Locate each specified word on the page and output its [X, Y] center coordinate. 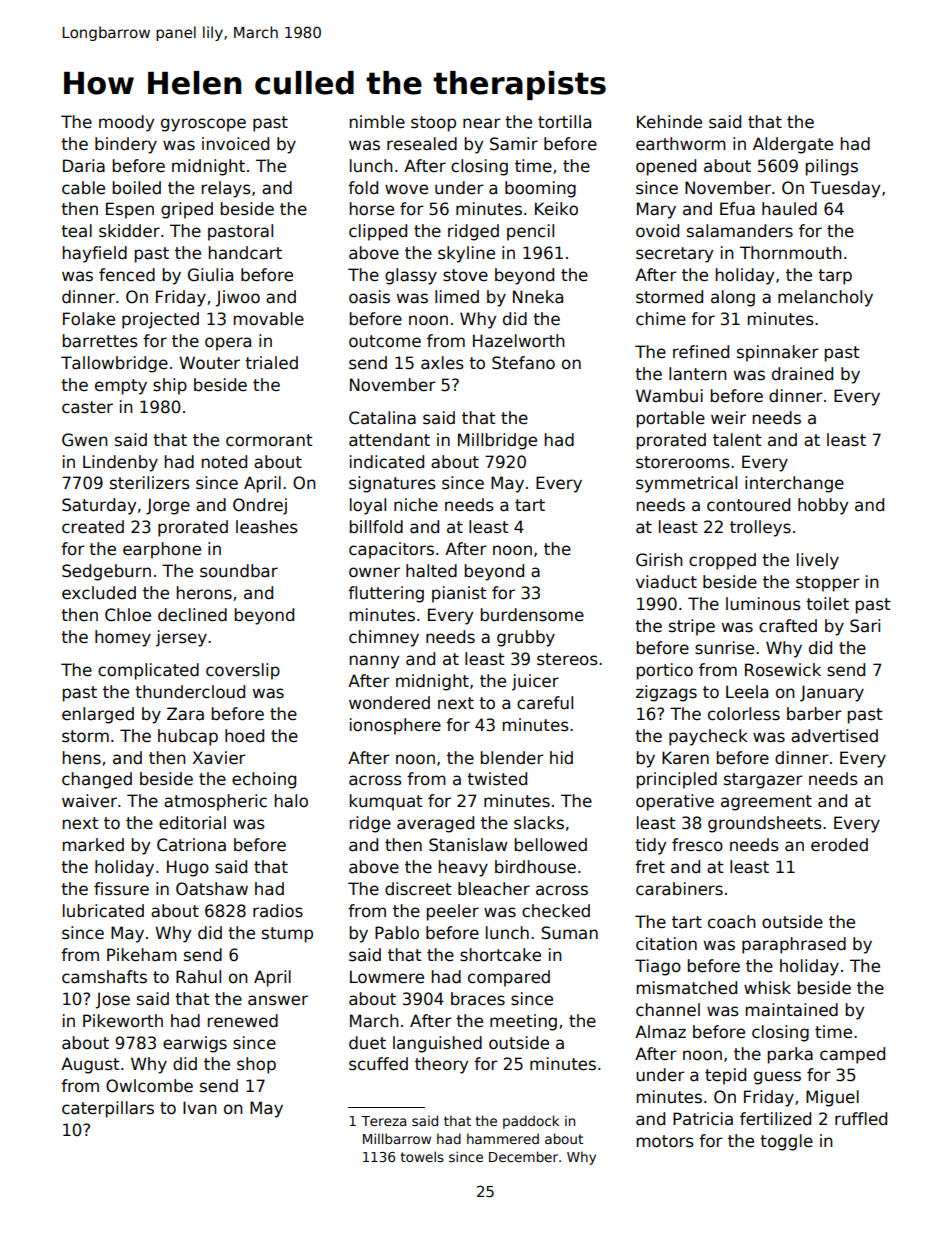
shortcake [500, 955]
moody [126, 123]
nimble [377, 122]
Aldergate [793, 145]
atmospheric [215, 802]
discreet [418, 889]
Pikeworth [123, 1021]
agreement [766, 803]
